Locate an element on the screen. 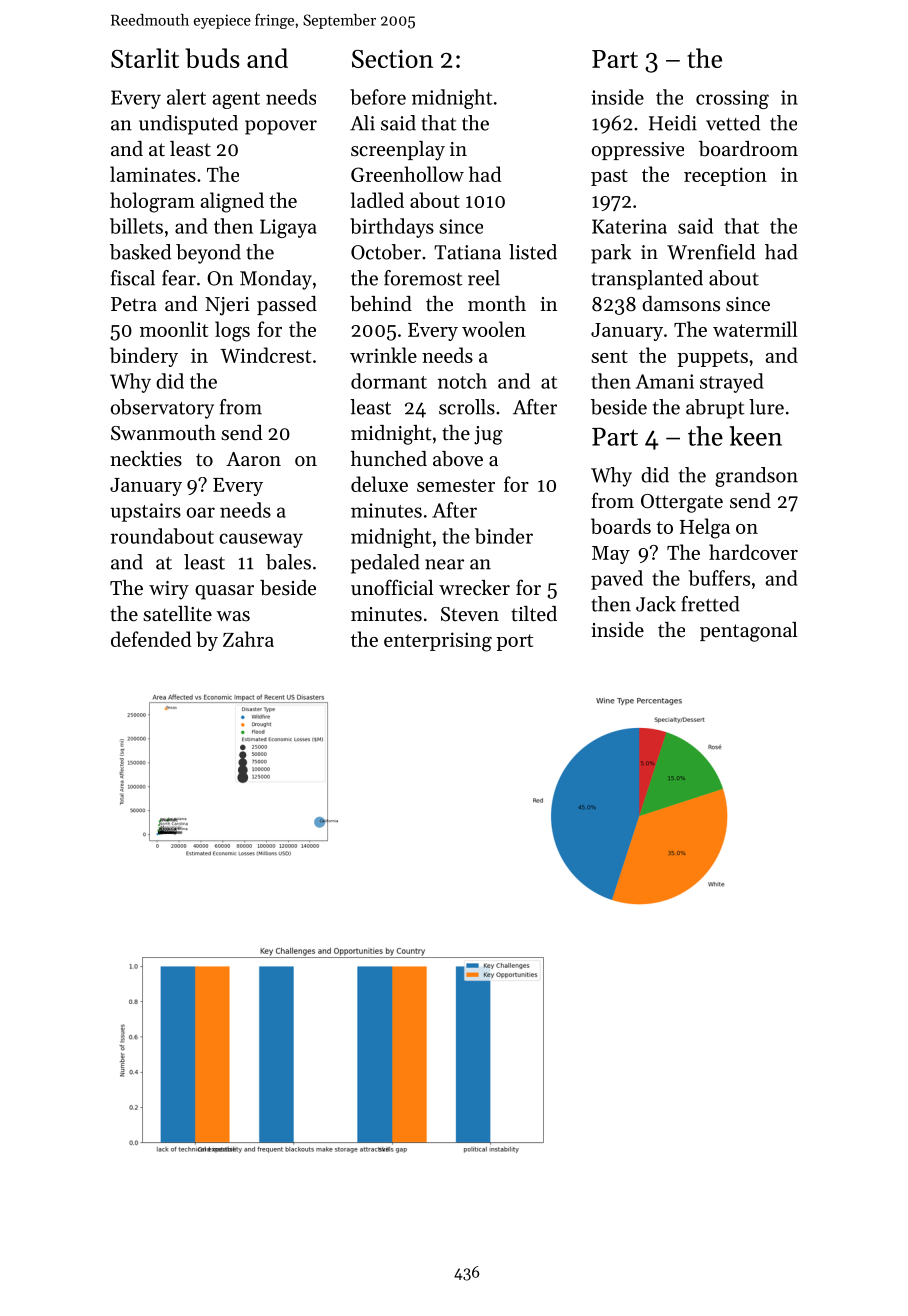  month is located at coordinates (497, 303).
